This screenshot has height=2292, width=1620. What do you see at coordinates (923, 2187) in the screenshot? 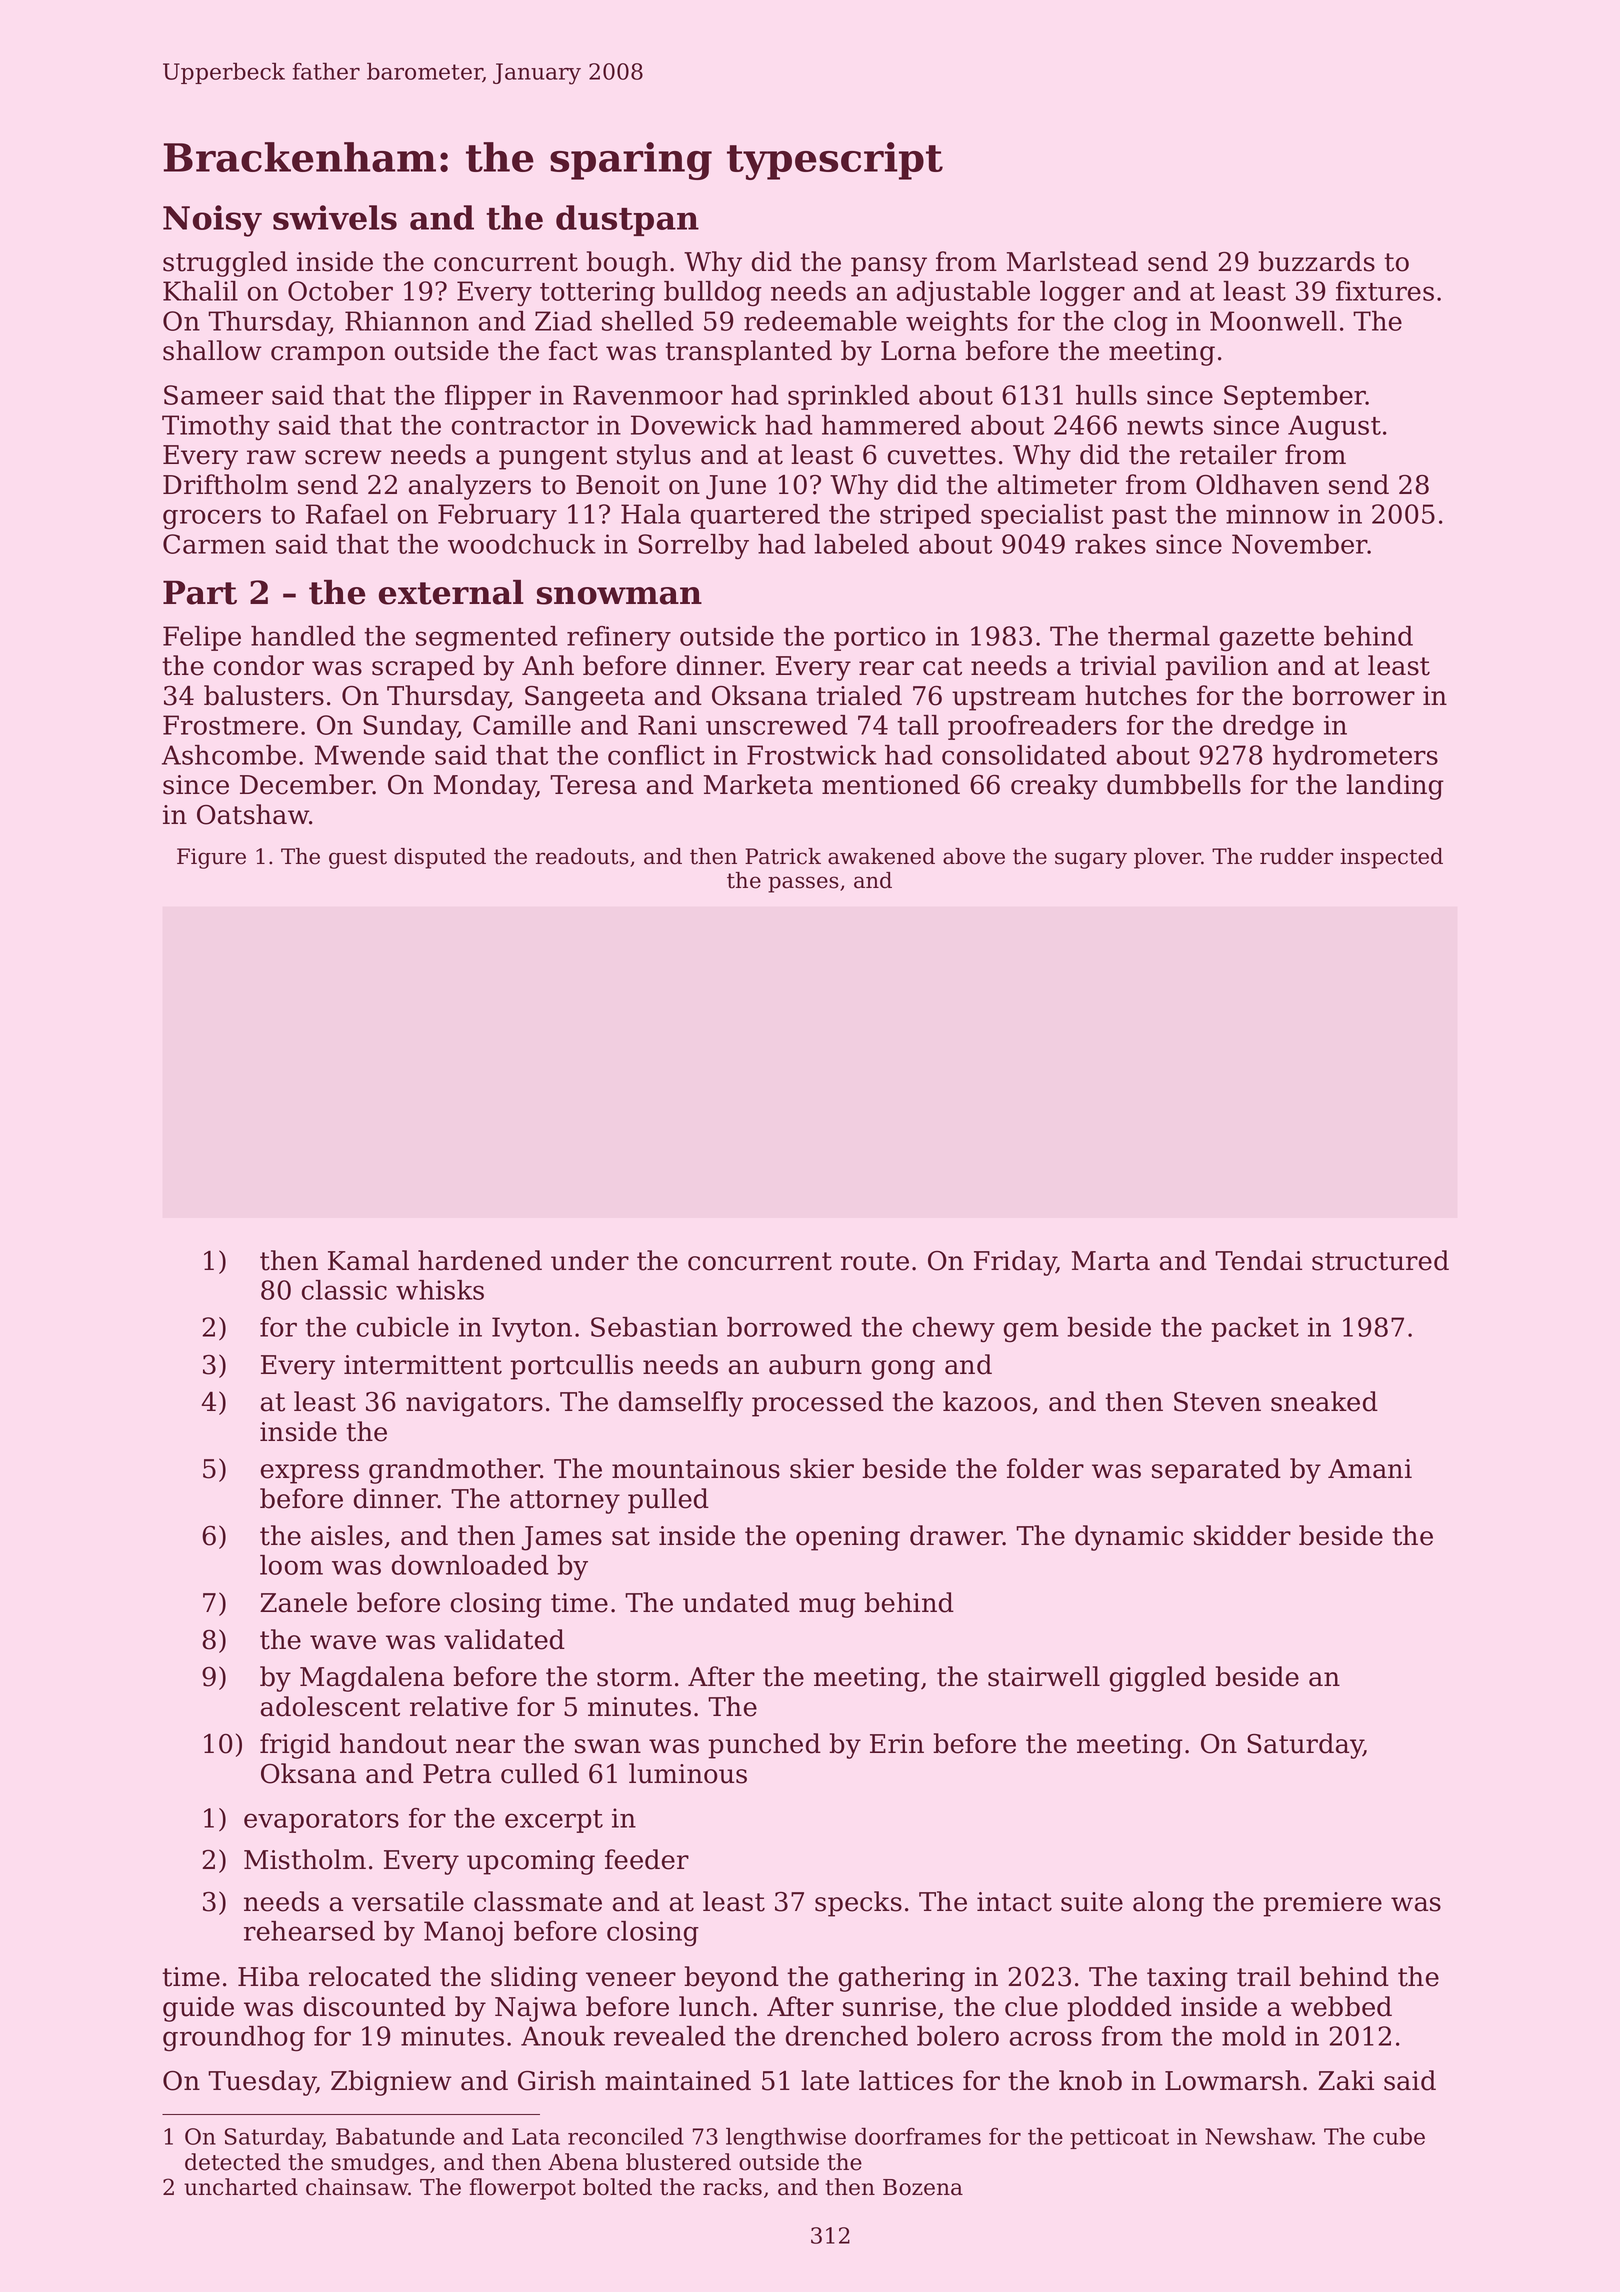
I see `Bozena` at bounding box center [923, 2187].
